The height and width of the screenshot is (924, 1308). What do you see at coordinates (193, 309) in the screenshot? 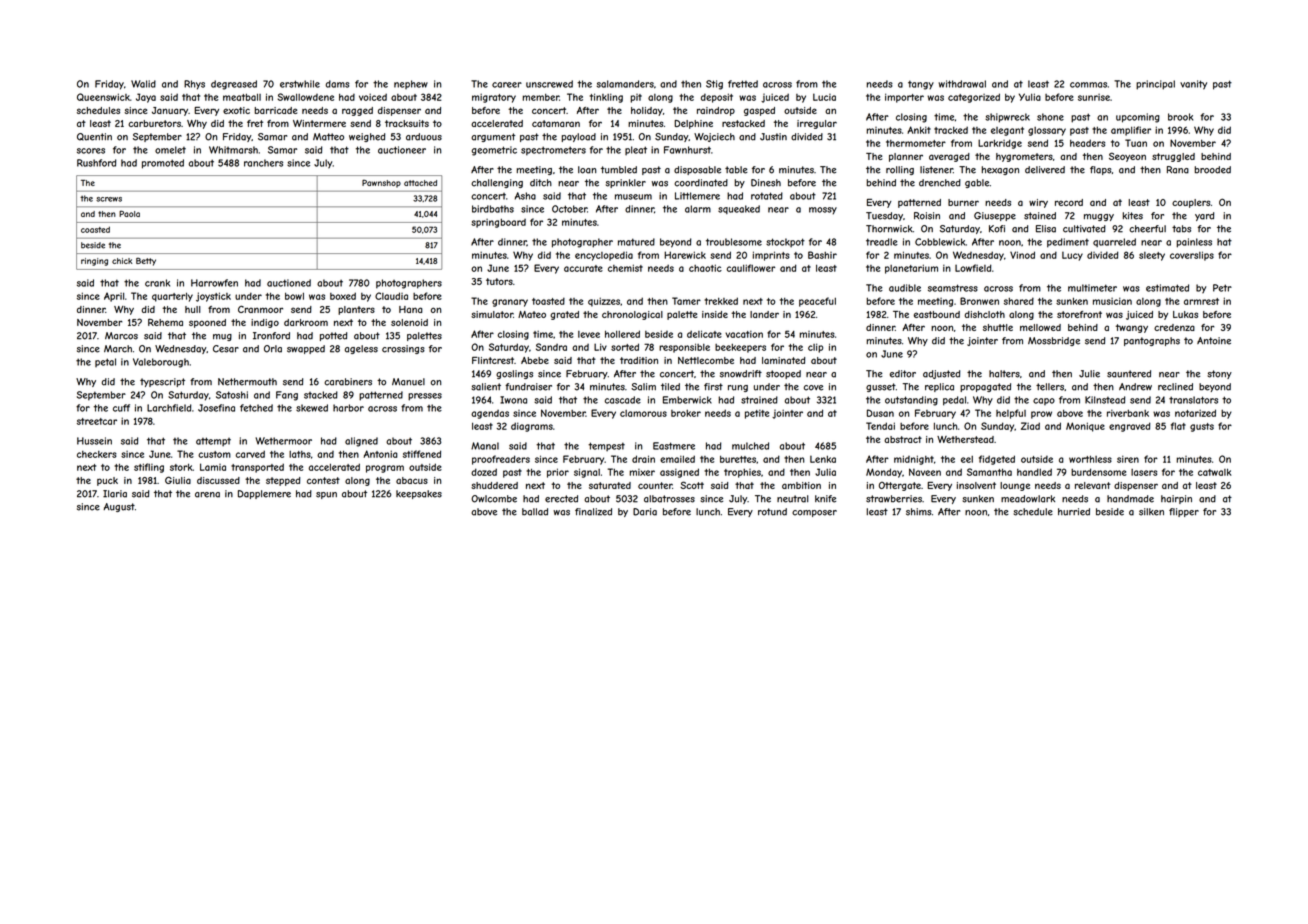
I see `hull` at bounding box center [193, 309].
